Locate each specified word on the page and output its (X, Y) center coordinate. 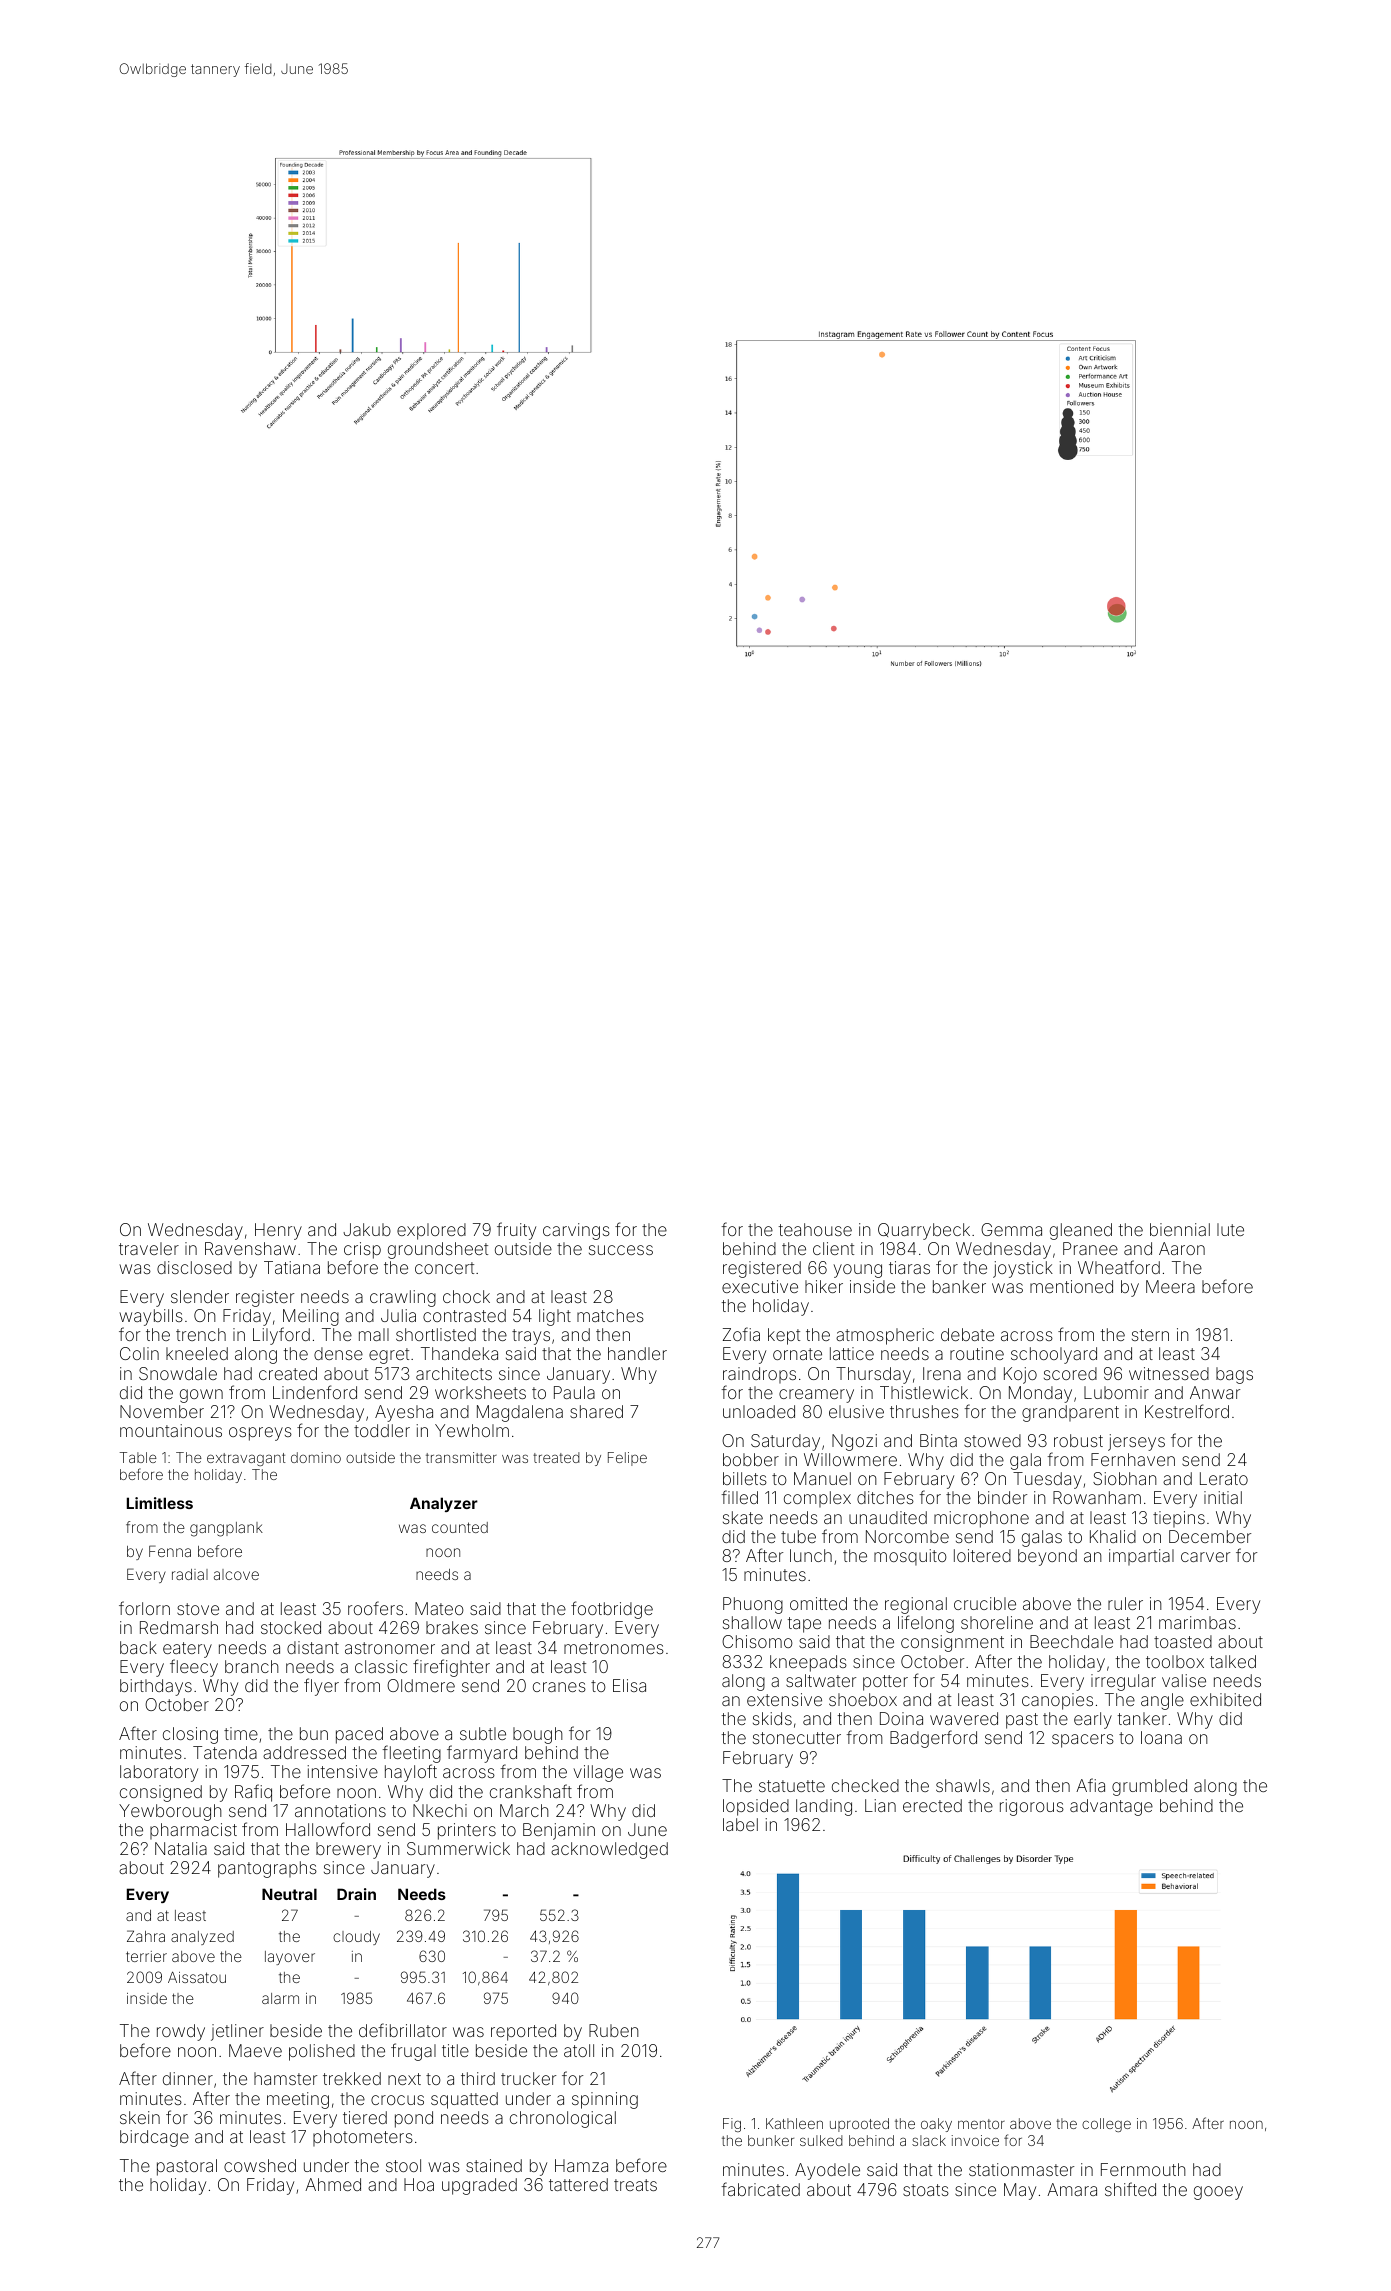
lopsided (756, 1807)
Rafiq (253, 1793)
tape (804, 1625)
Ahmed (333, 2184)
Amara (1072, 2189)
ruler (1125, 1603)
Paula (574, 1392)
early (1093, 1720)
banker (959, 1286)
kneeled (197, 1353)
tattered (578, 2184)
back (138, 1647)
